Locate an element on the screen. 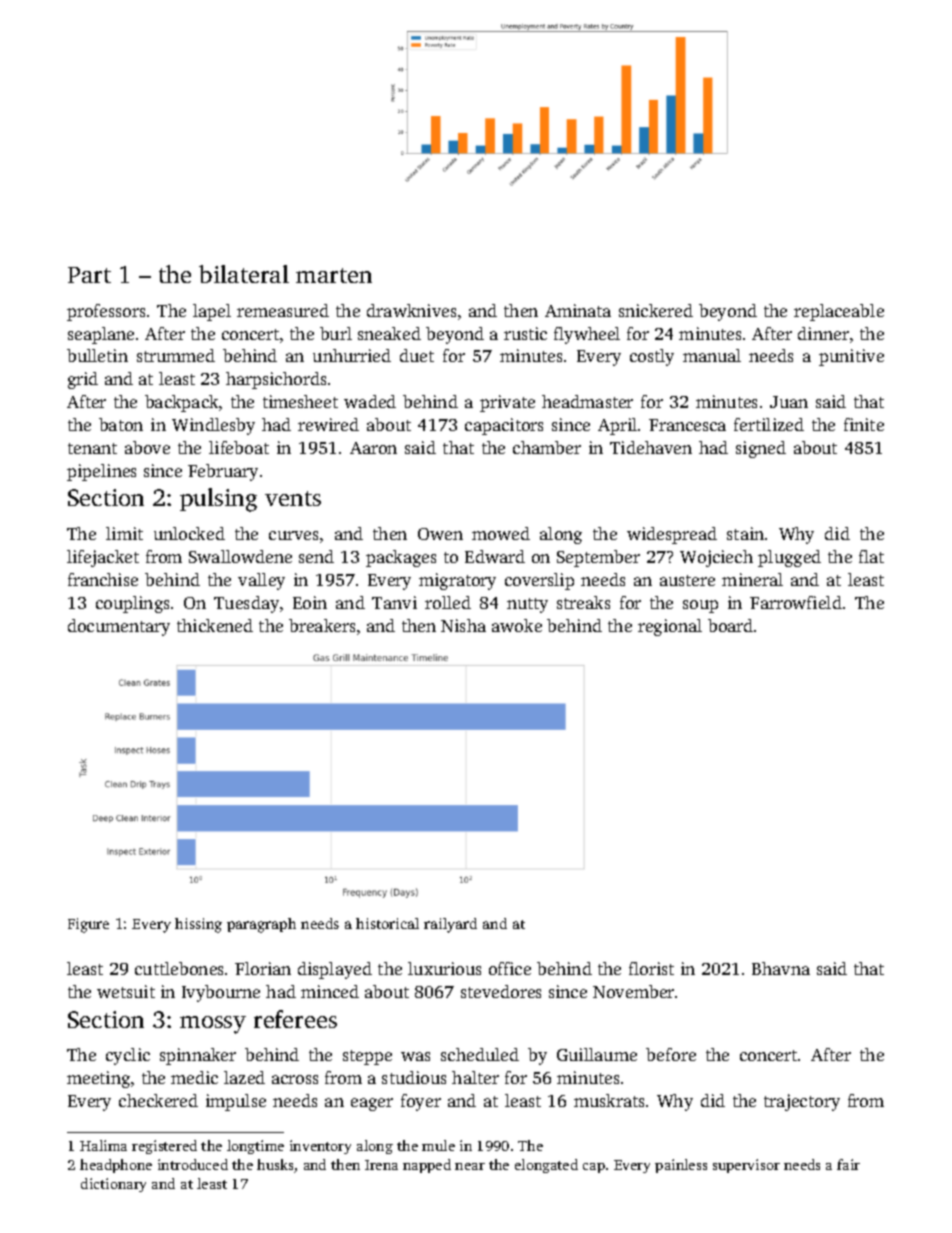 Image resolution: width=952 pixels, height=1233 pixels. Windlesby is located at coordinates (213, 426).
